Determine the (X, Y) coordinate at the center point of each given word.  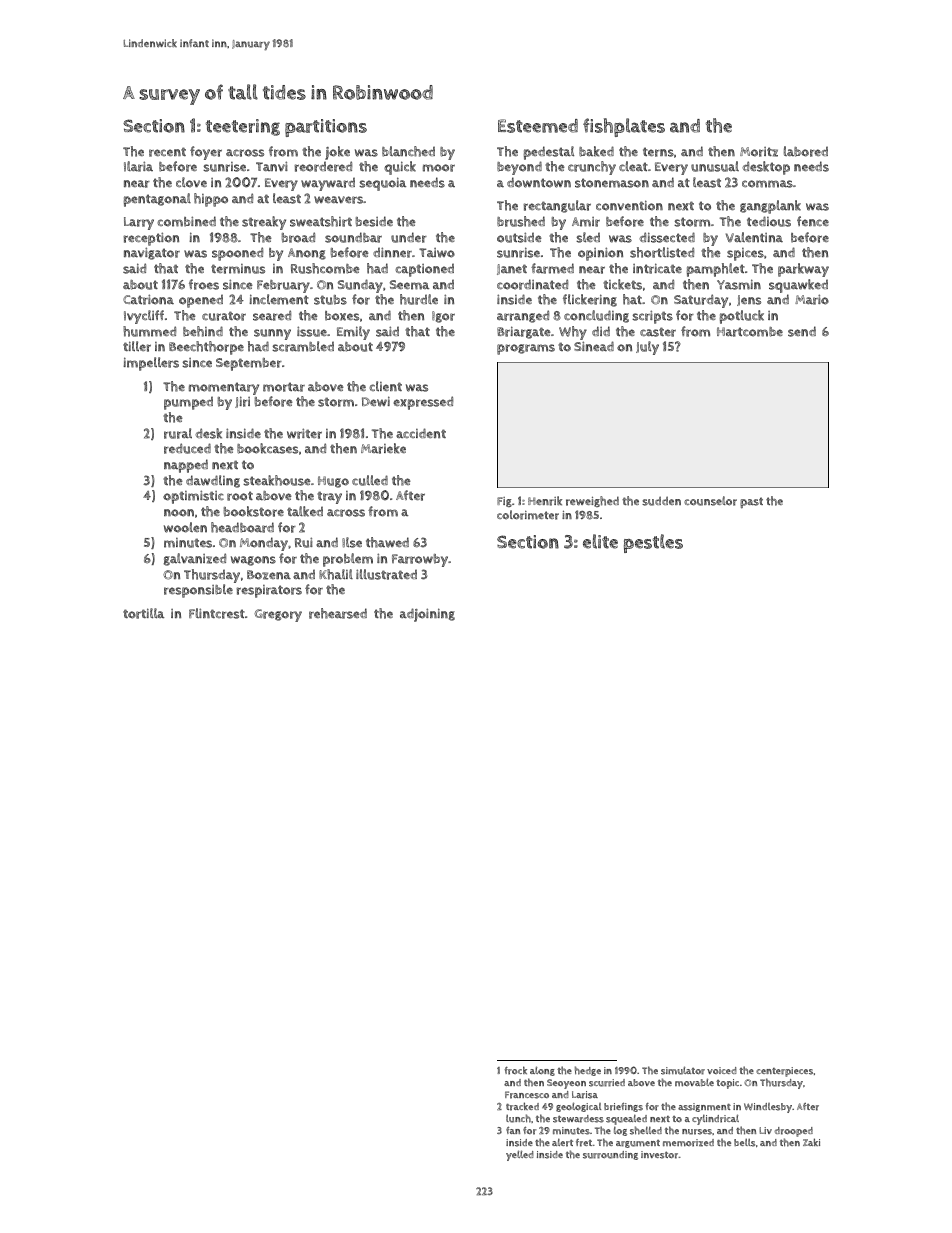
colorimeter (528, 515)
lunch (518, 1118)
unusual (715, 166)
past (751, 502)
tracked (522, 1106)
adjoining (427, 615)
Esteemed (538, 126)
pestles (653, 543)
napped (186, 466)
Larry (139, 223)
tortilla (143, 613)
